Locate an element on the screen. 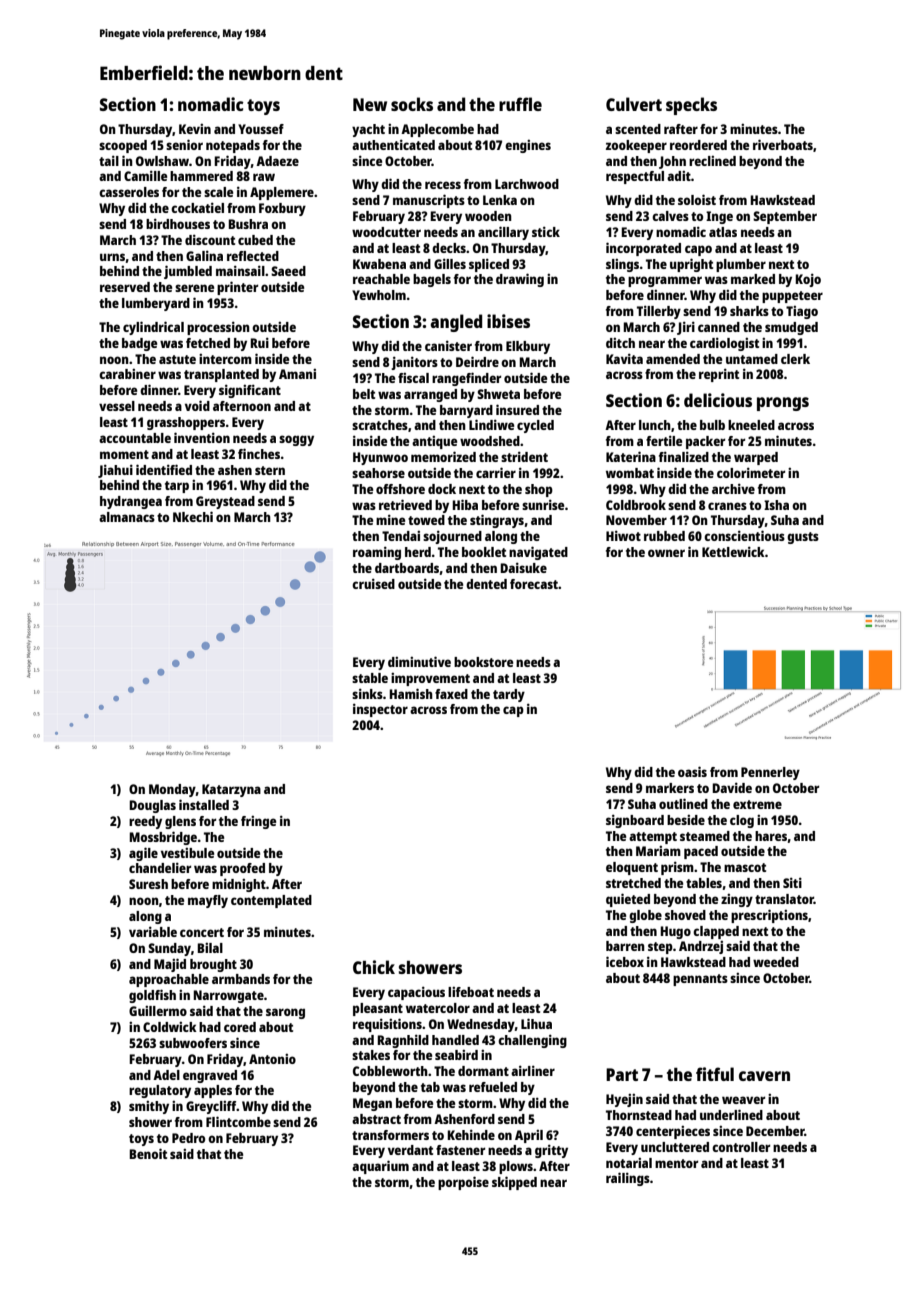 This screenshot has width=924, height=1308. tail is located at coordinates (109, 160).
